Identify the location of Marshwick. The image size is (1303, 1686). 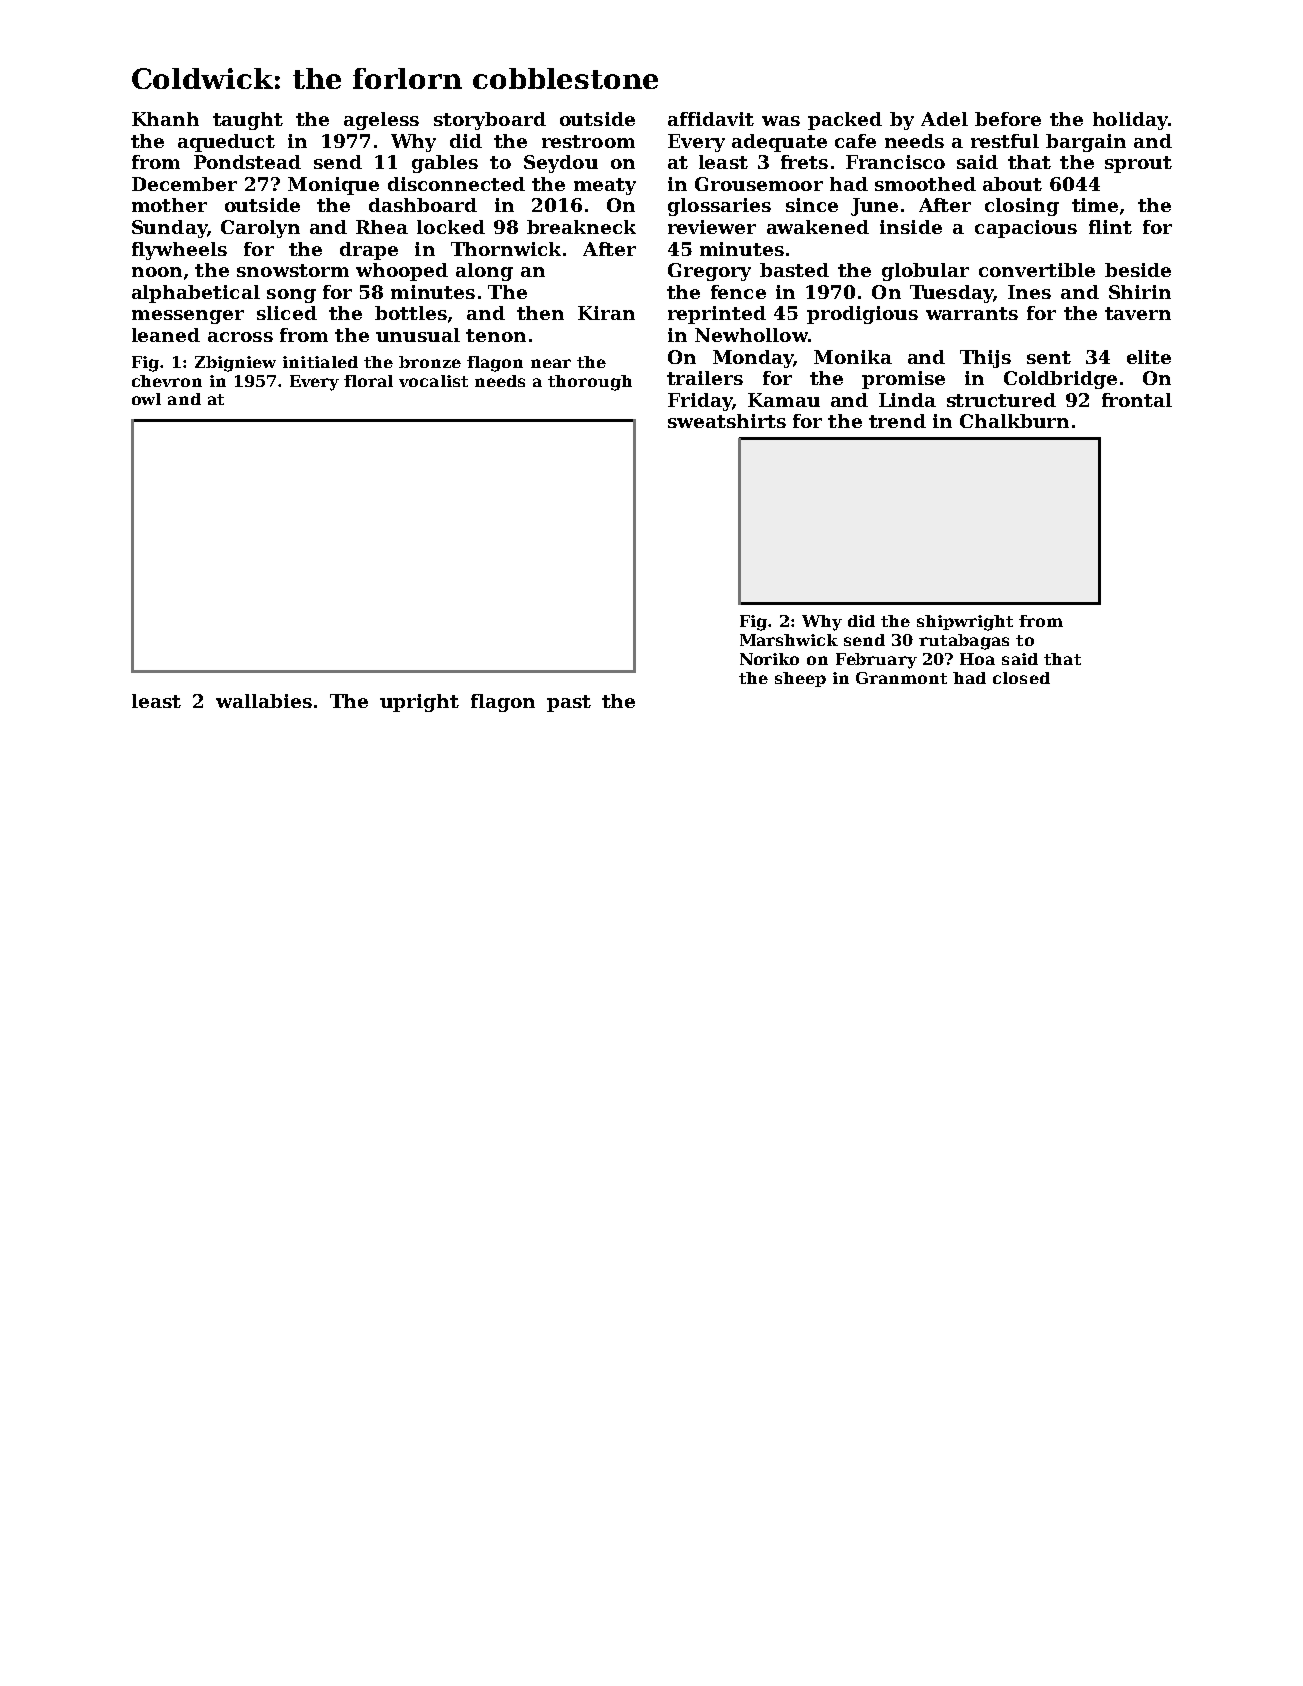
(789, 640).
